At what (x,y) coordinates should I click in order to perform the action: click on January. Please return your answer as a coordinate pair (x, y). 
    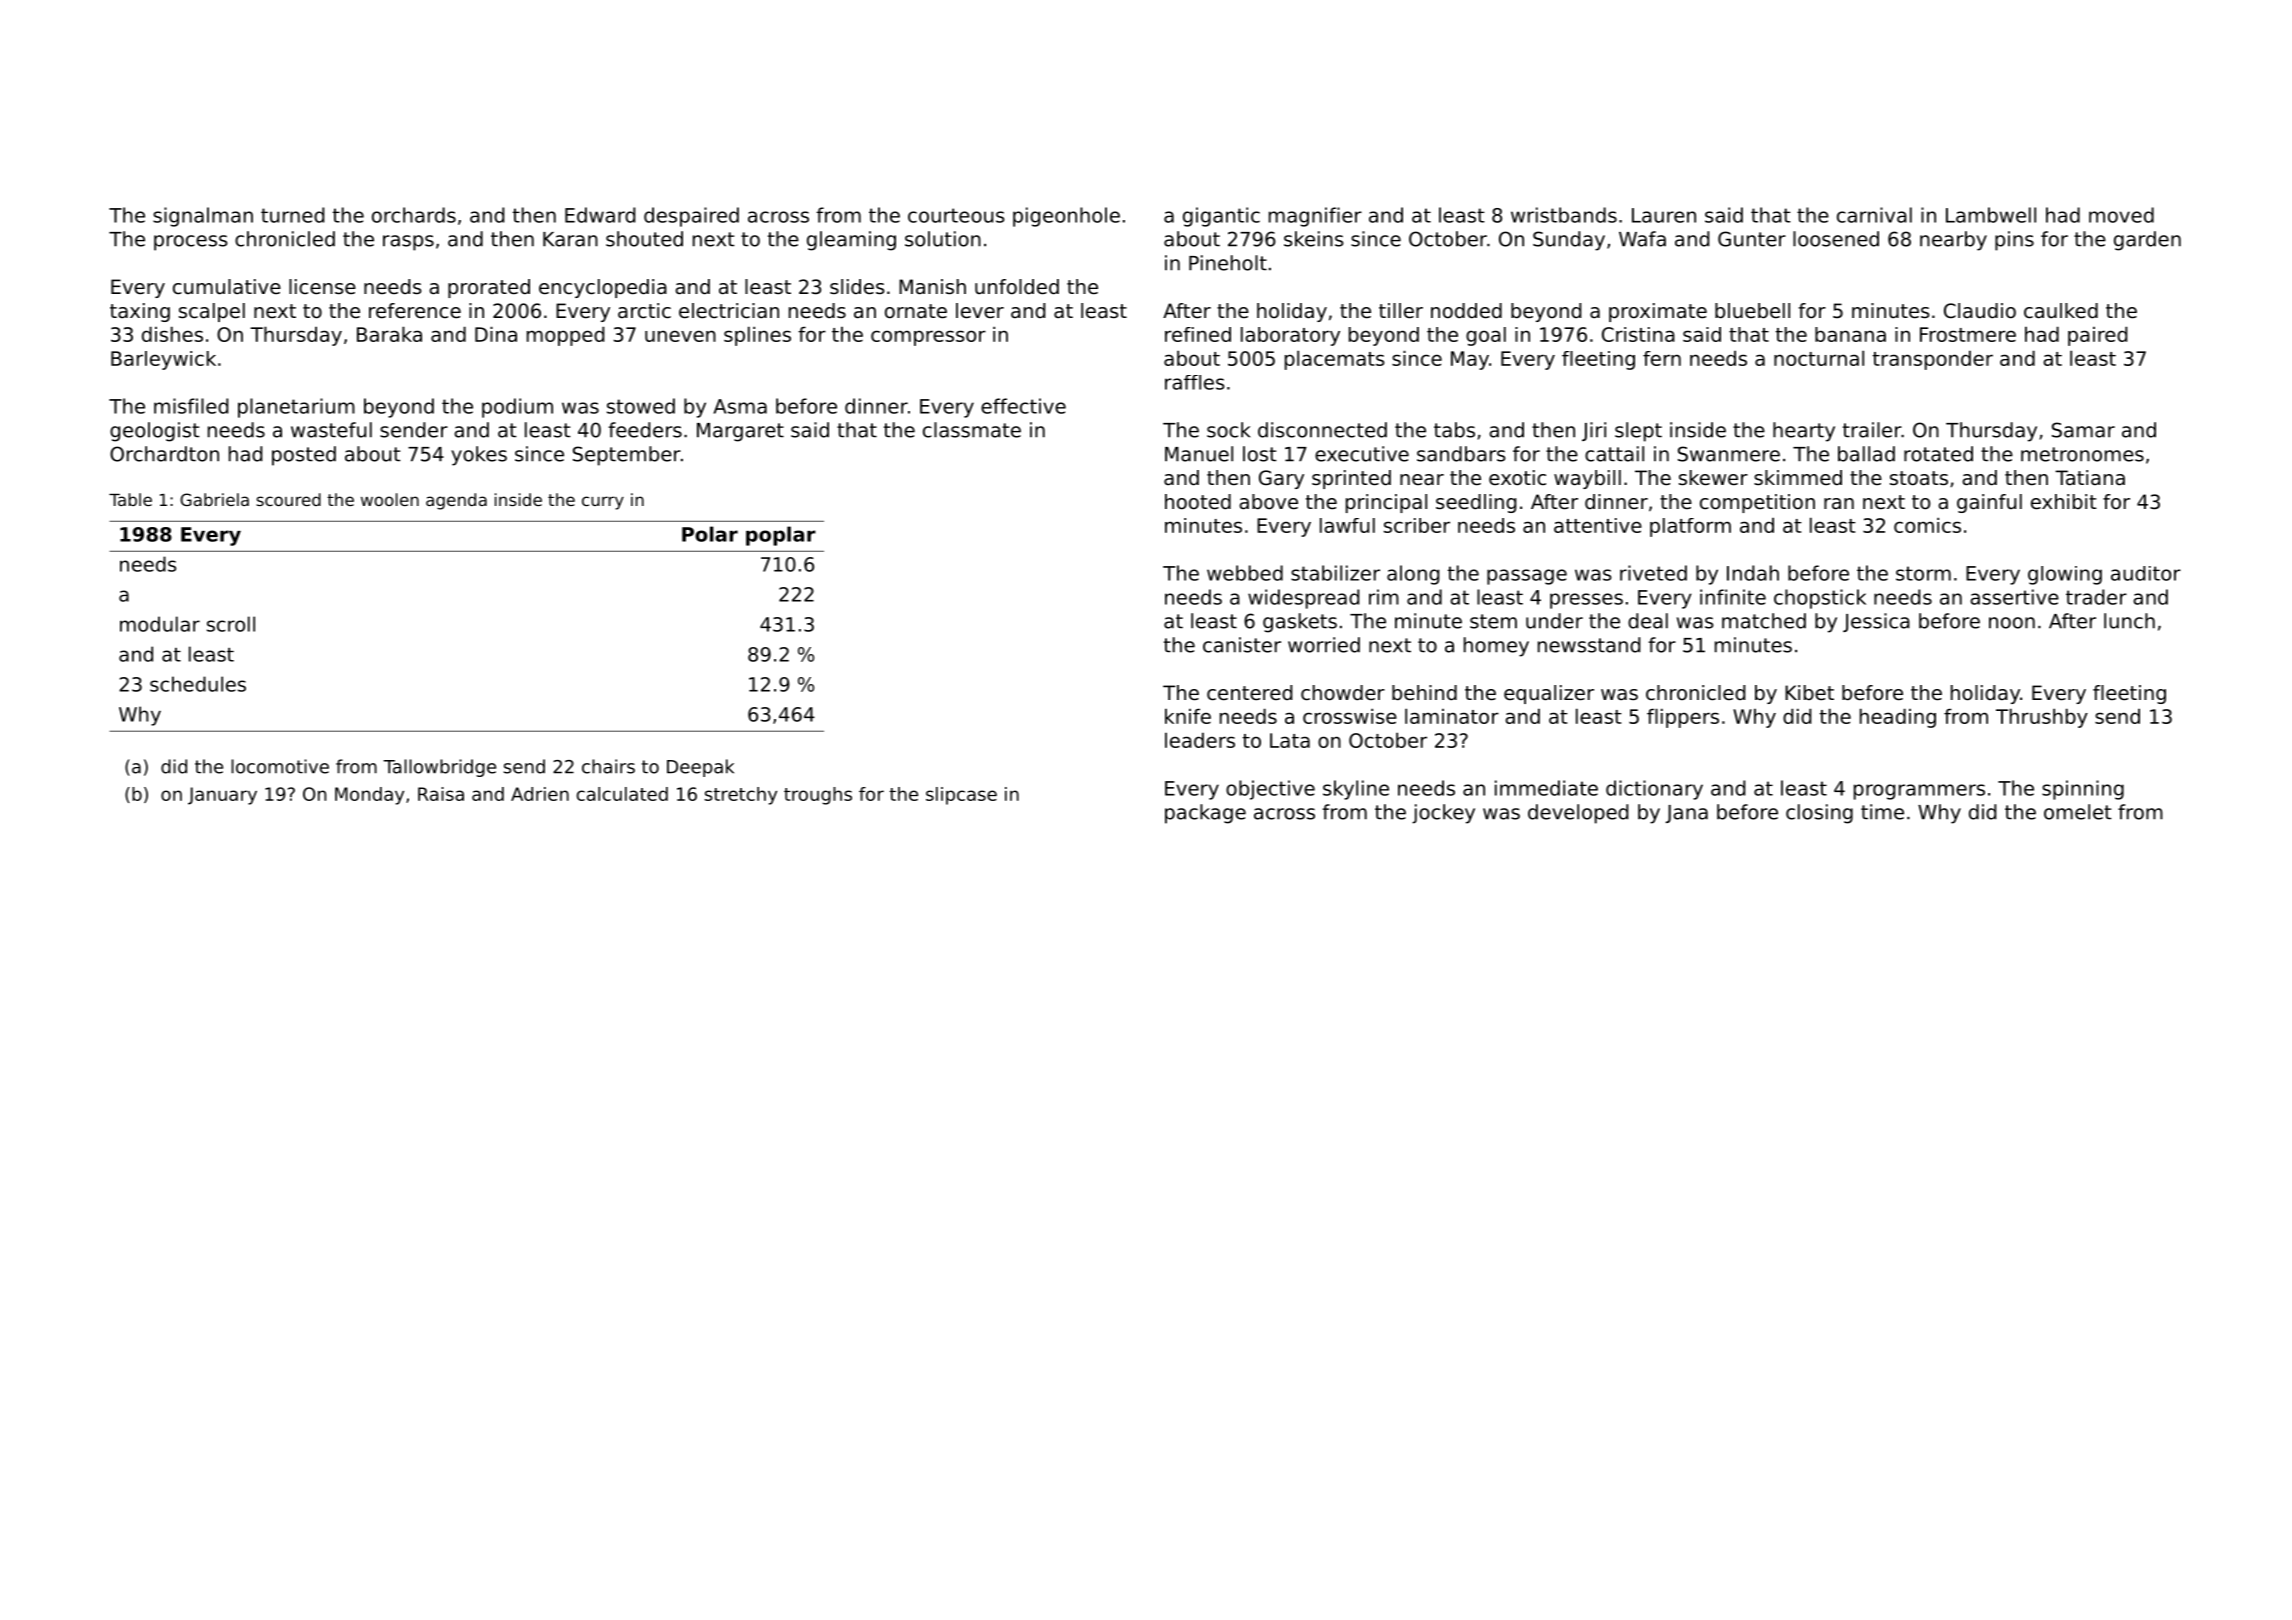
    Looking at the image, I should click on (222, 796).
